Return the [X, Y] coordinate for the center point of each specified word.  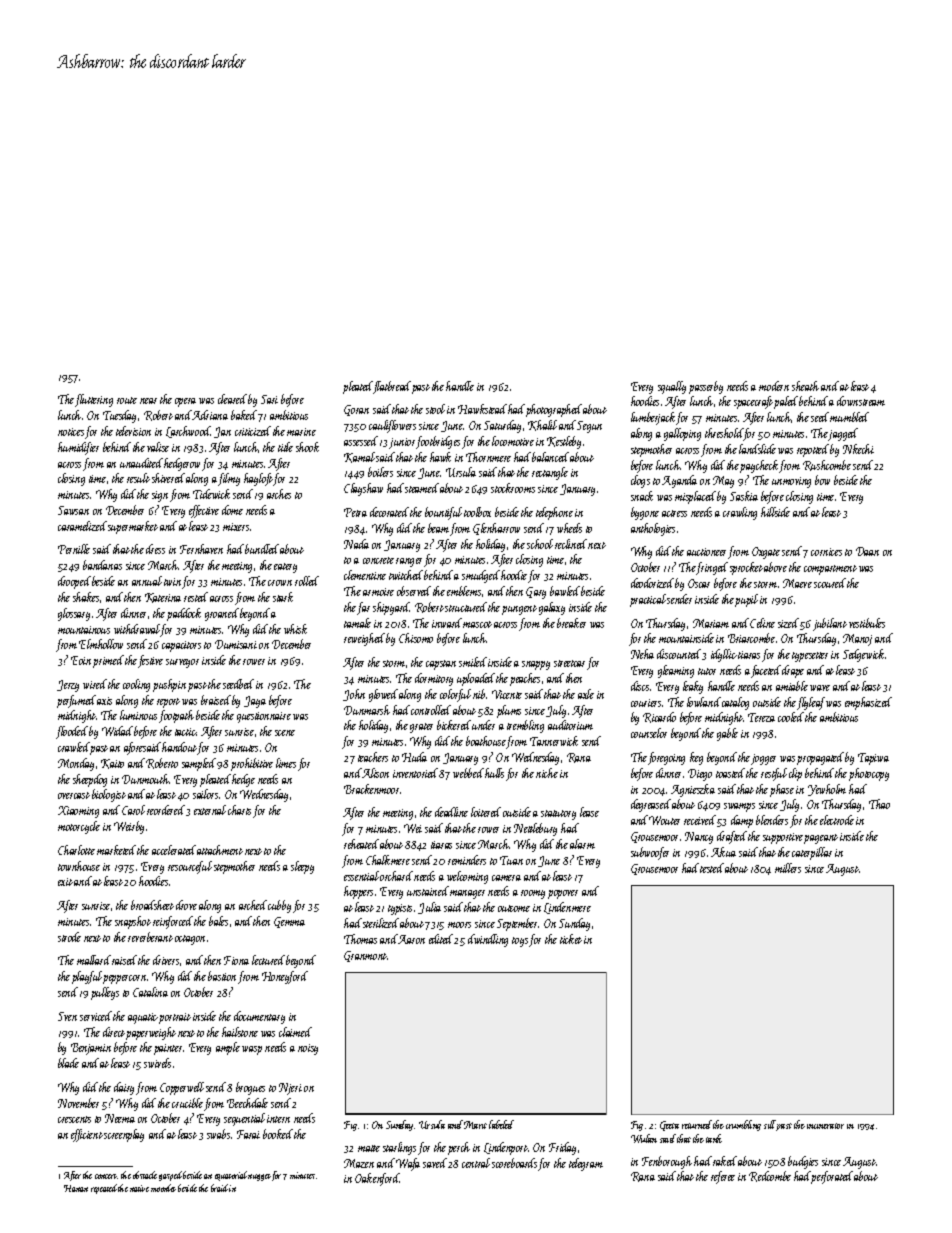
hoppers [358, 892]
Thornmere [488, 457]
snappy [536, 665]
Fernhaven [201, 549]
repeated [104, 1189]
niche [547, 773]
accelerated [174, 850]
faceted [766, 671]
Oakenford [377, 1179]
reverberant [150, 937]
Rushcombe [827, 465]
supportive [783, 838]
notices [71, 432]
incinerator [825, 1126]
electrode [837, 820]
